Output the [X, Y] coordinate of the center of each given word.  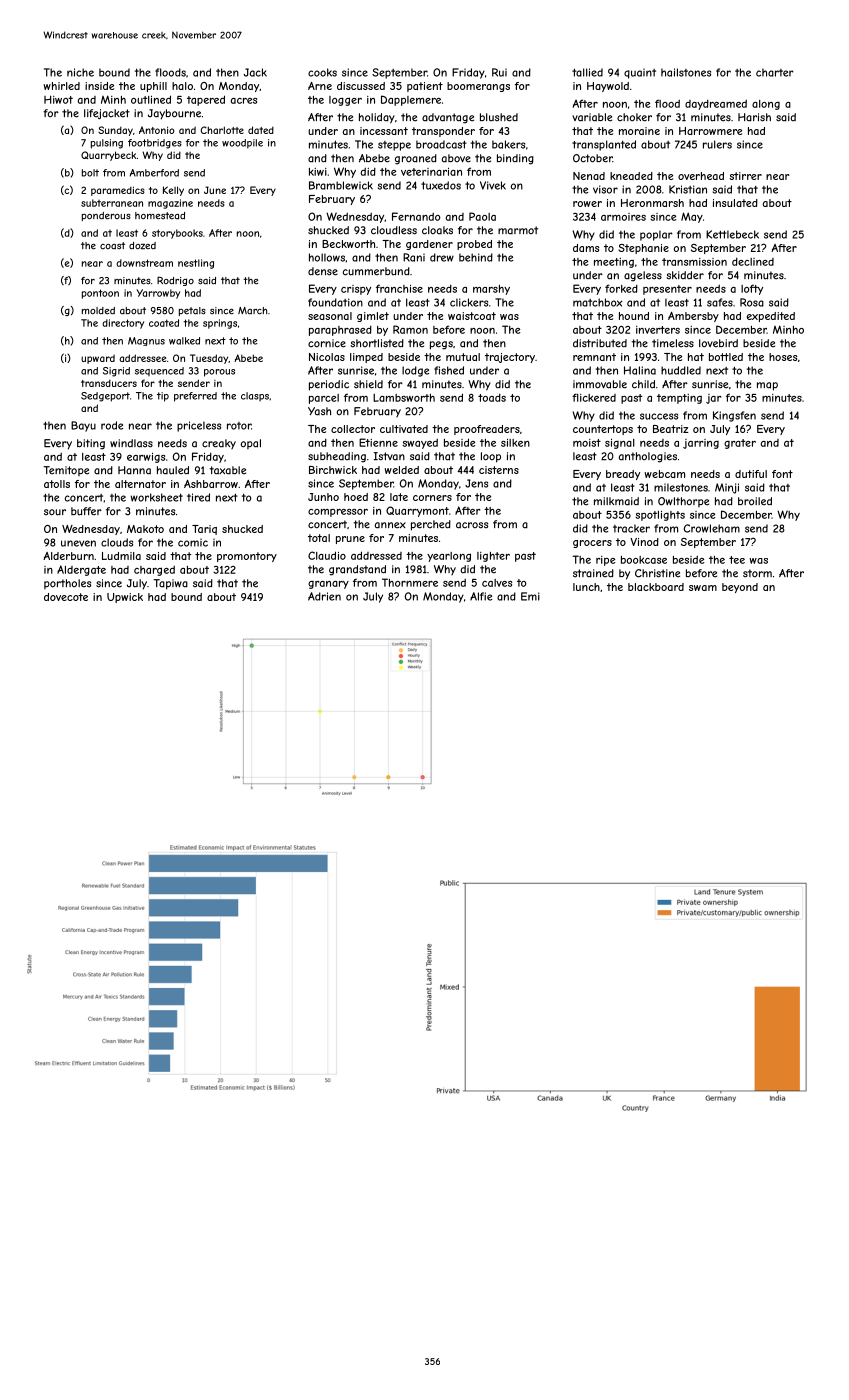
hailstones [686, 72]
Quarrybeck [108, 156]
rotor [239, 426]
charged [154, 570]
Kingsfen [734, 416]
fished [449, 370]
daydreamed [716, 104]
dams [586, 248]
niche [80, 72]
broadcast [441, 144]
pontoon [100, 294]
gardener [429, 245]
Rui [499, 72]
